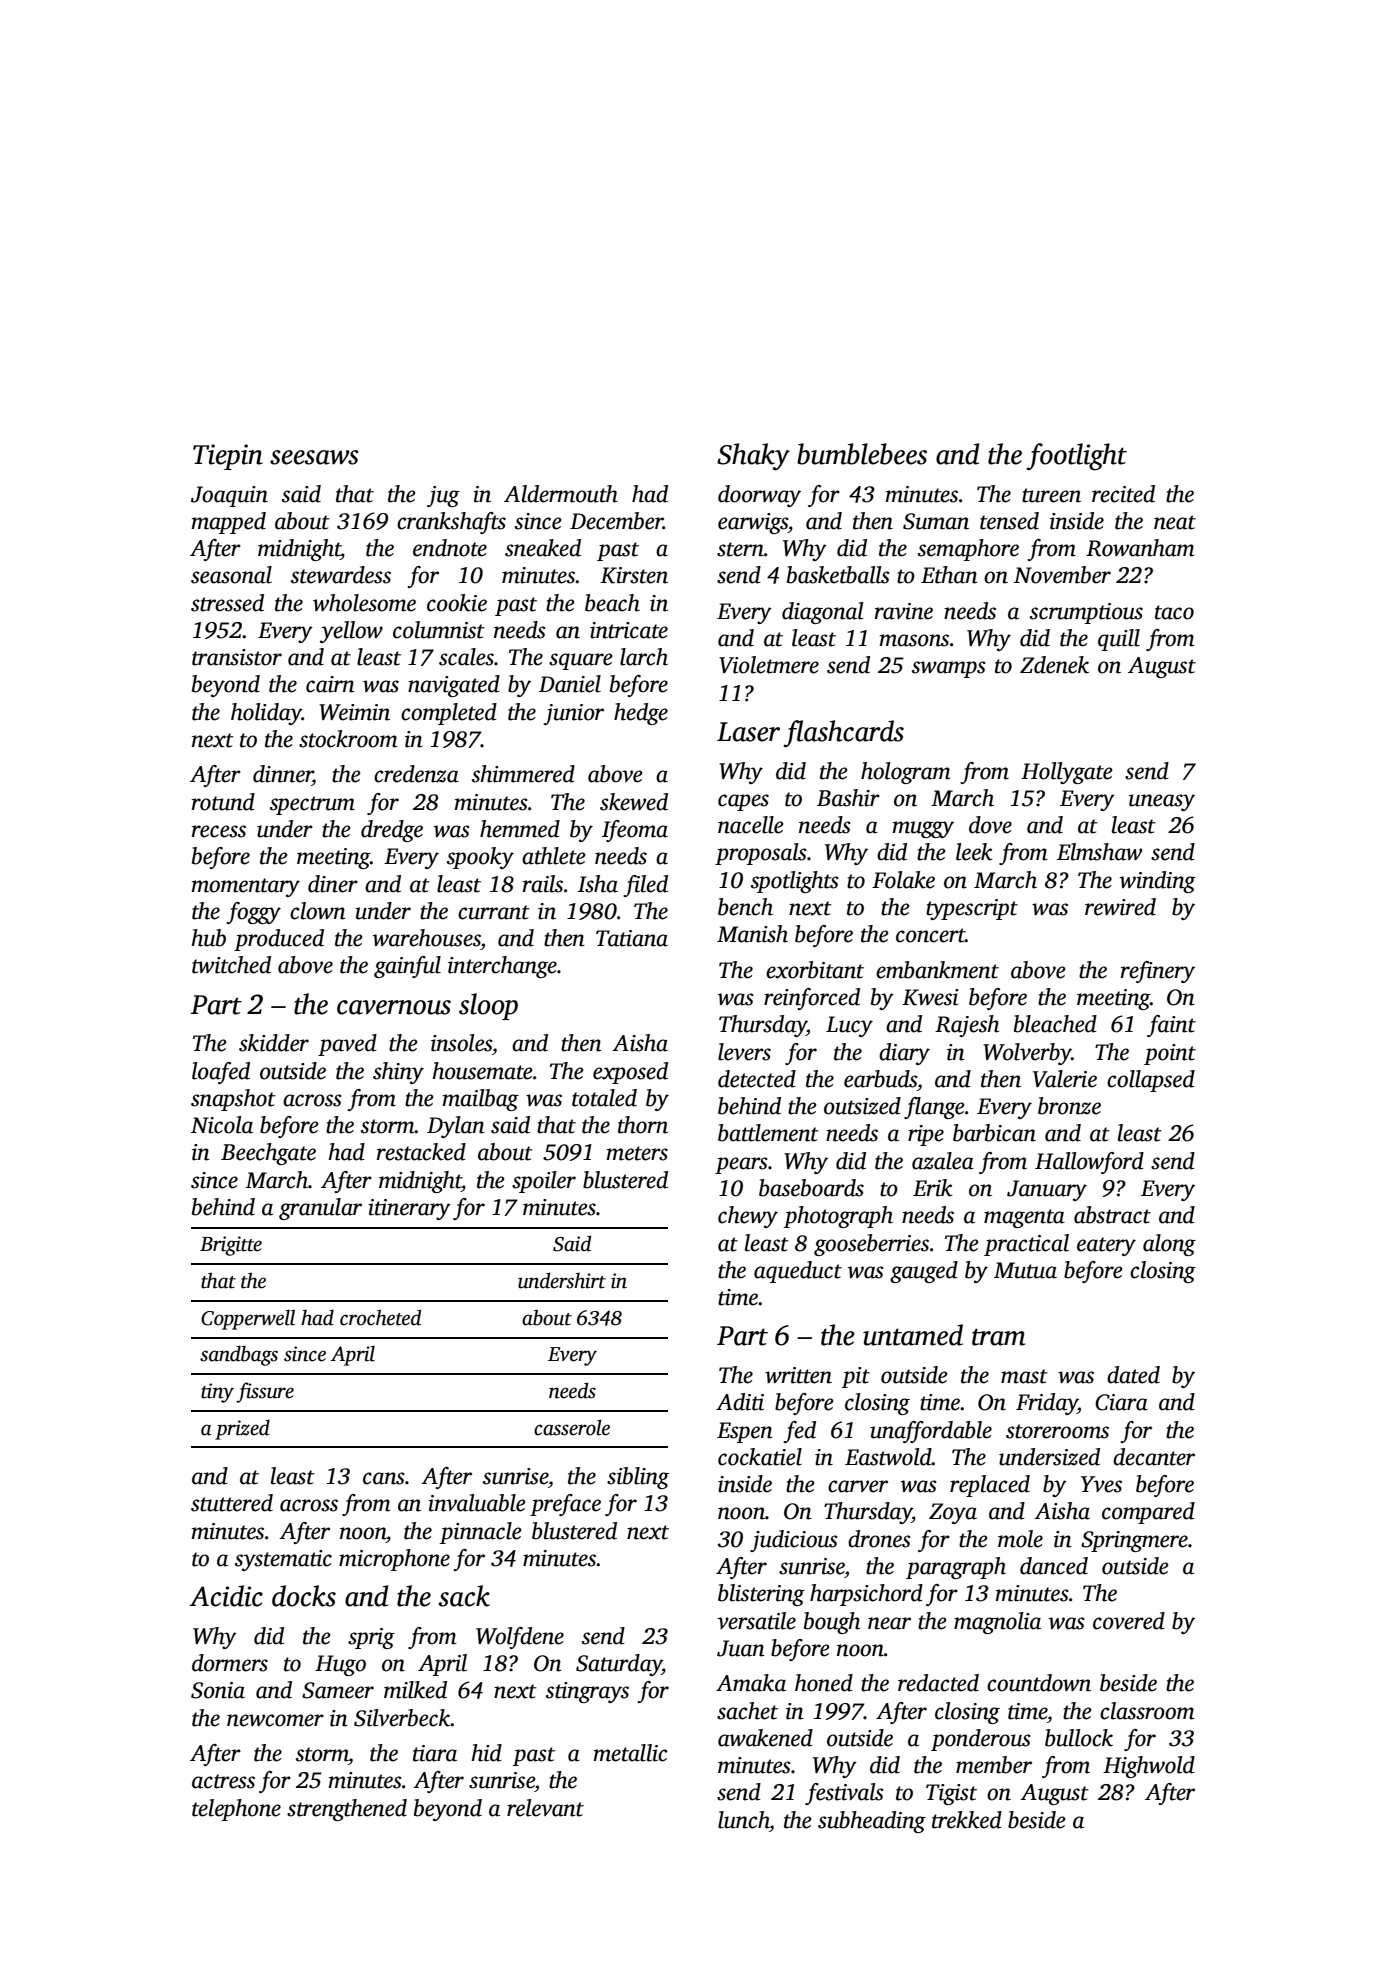 This screenshot has width=1386, height=1969. Describe the element at coordinates (905, 773) in the screenshot. I see `hologram` at that location.
